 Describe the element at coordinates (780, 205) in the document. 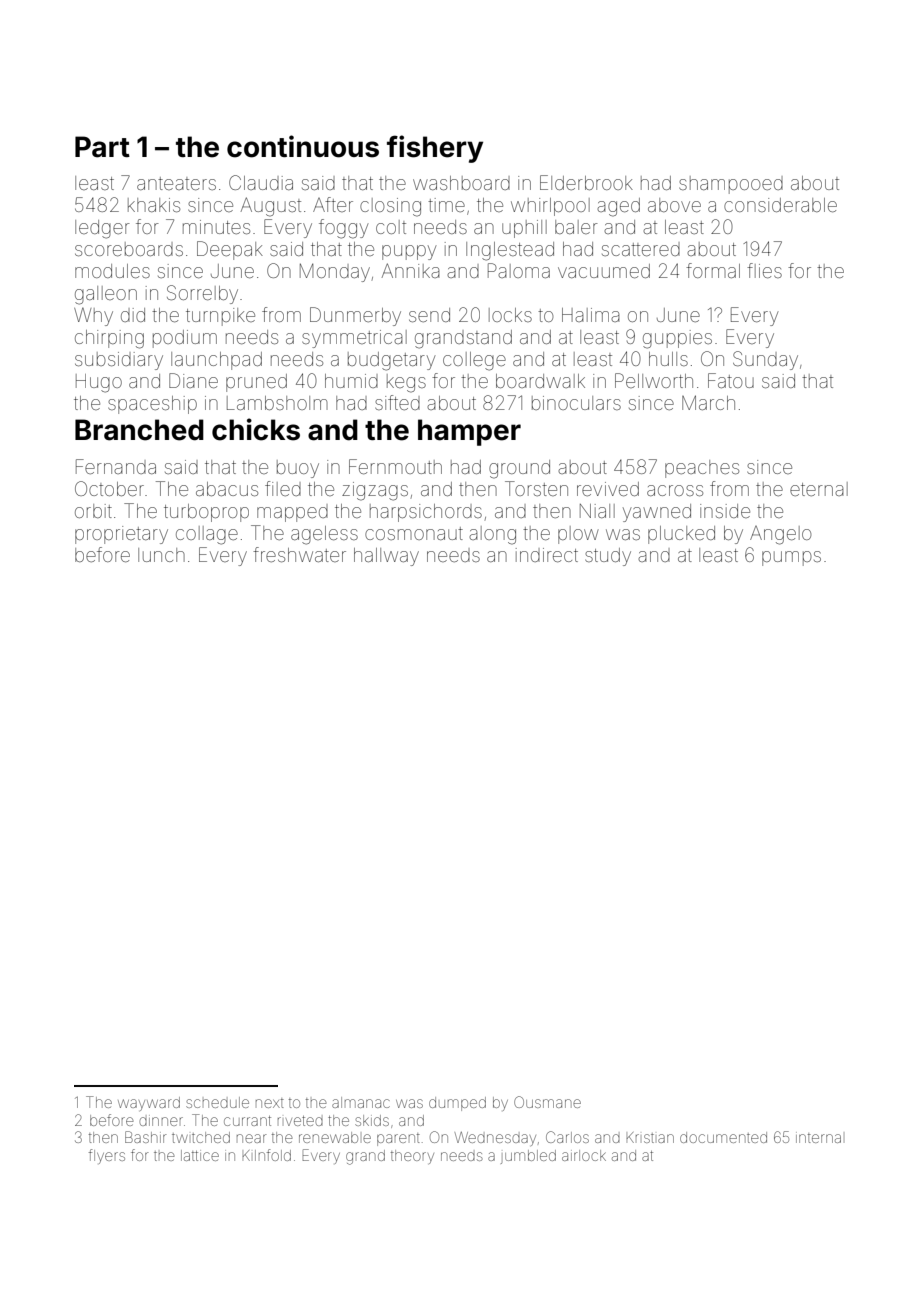

I see `considerable` at that location.
